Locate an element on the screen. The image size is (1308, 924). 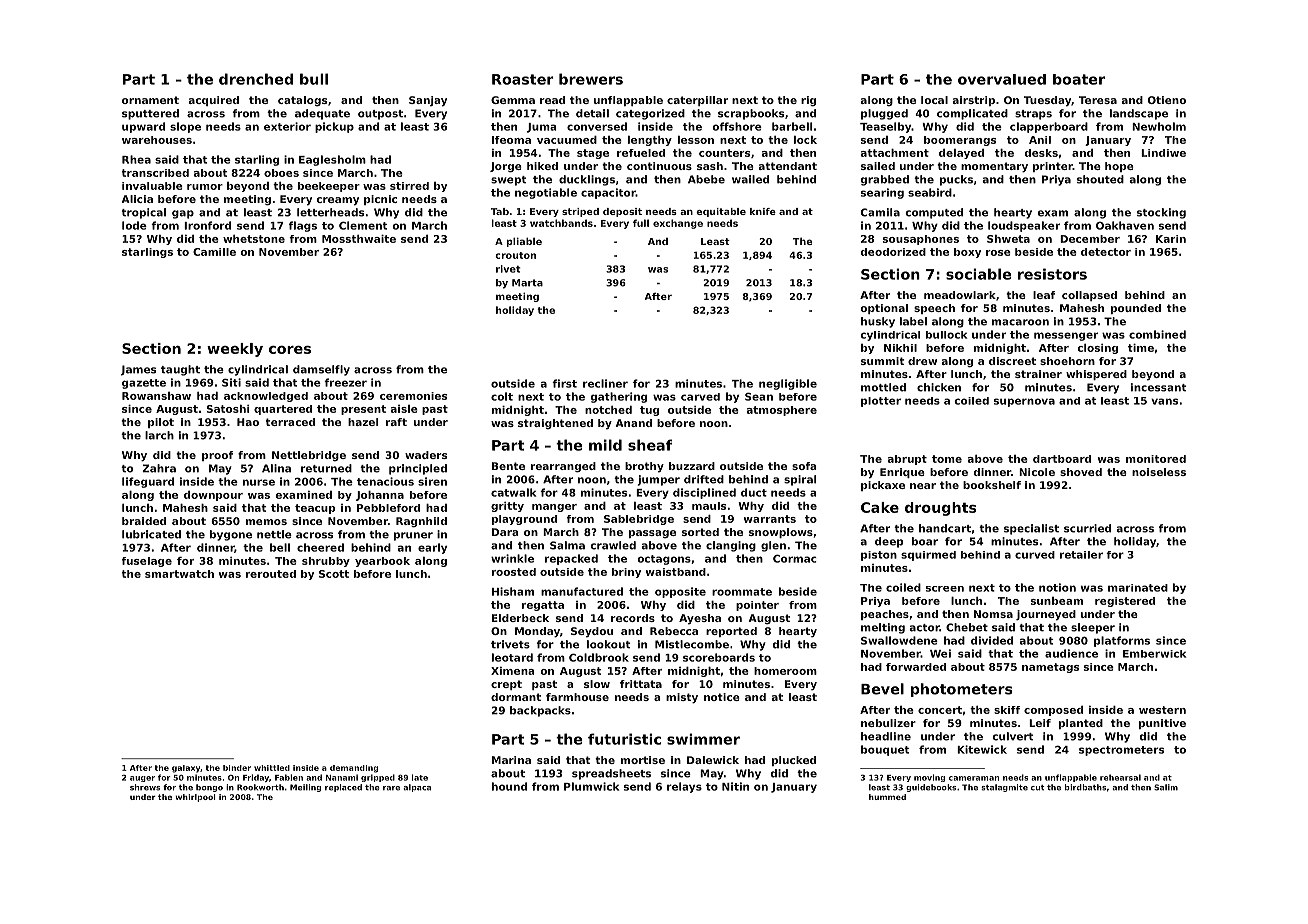
western is located at coordinates (1162, 710).
